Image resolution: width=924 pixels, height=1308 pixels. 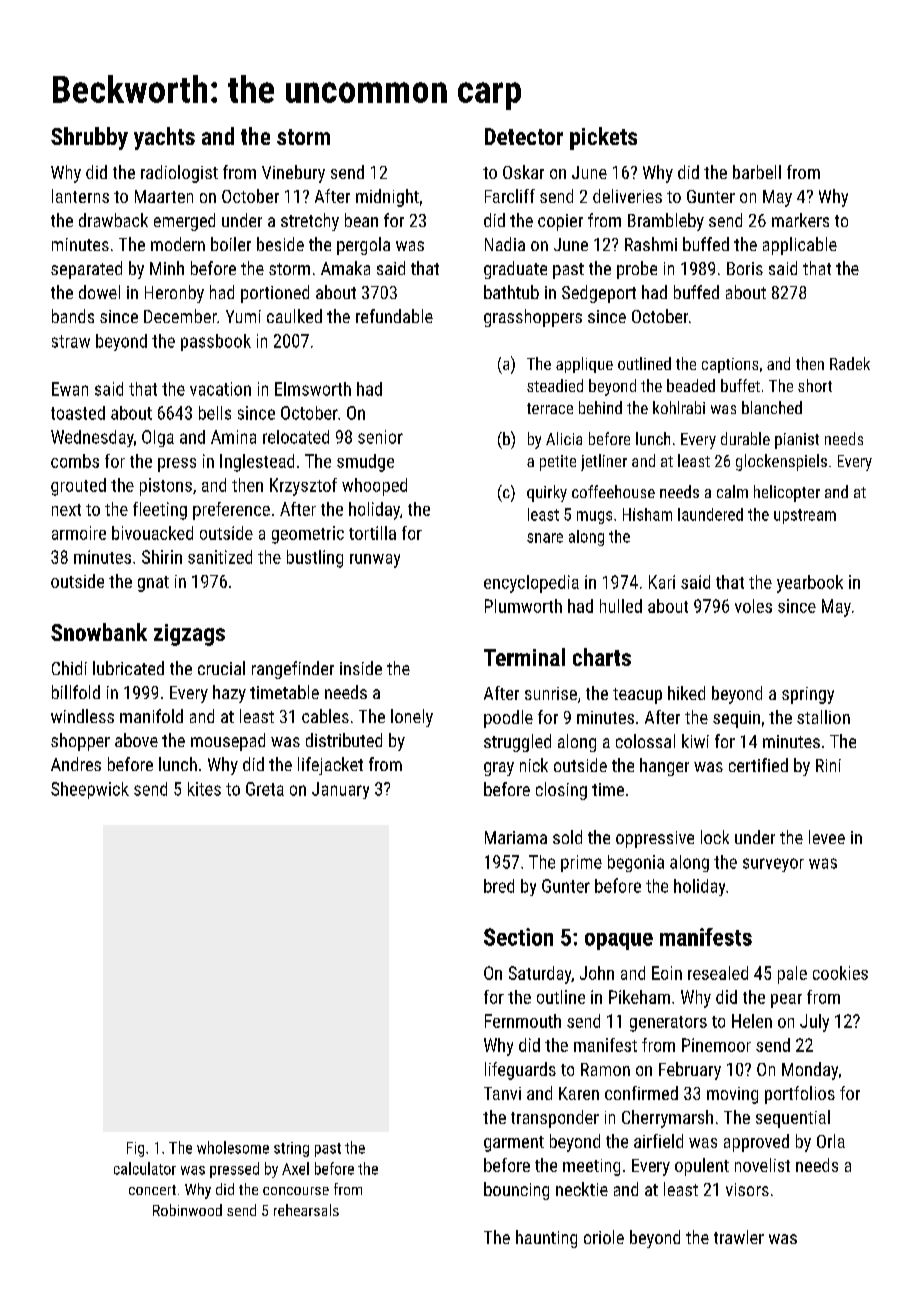 I want to click on Plumworth, so click(x=523, y=606).
